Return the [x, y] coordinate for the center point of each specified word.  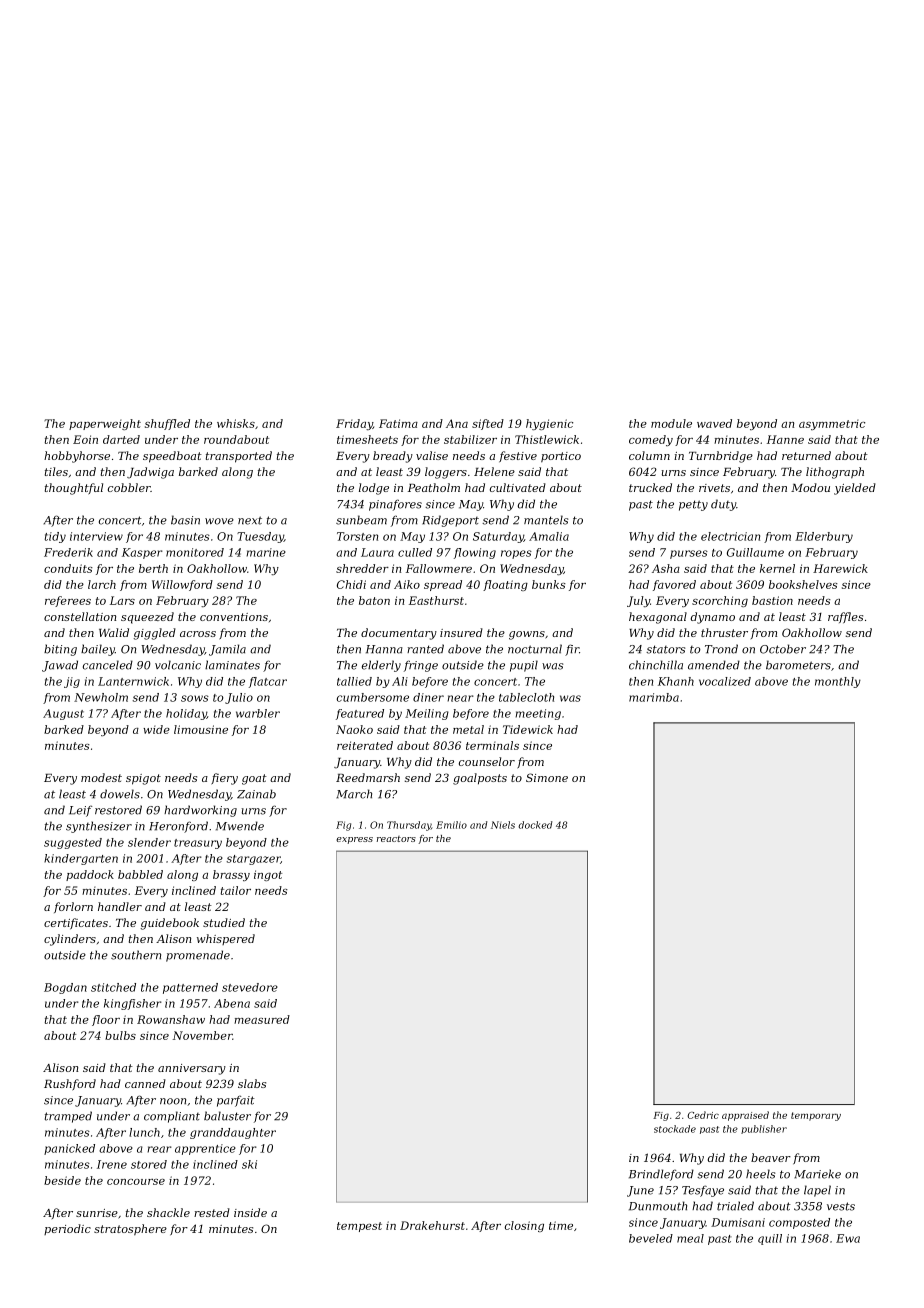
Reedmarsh [368, 777]
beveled [651, 1238]
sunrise [97, 1213]
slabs [252, 1083]
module [671, 423]
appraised [745, 1116]
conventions [234, 617]
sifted [488, 424]
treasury [198, 844]
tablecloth [526, 697]
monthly [838, 682]
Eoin [85, 439]
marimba [654, 697]
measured [262, 1019]
